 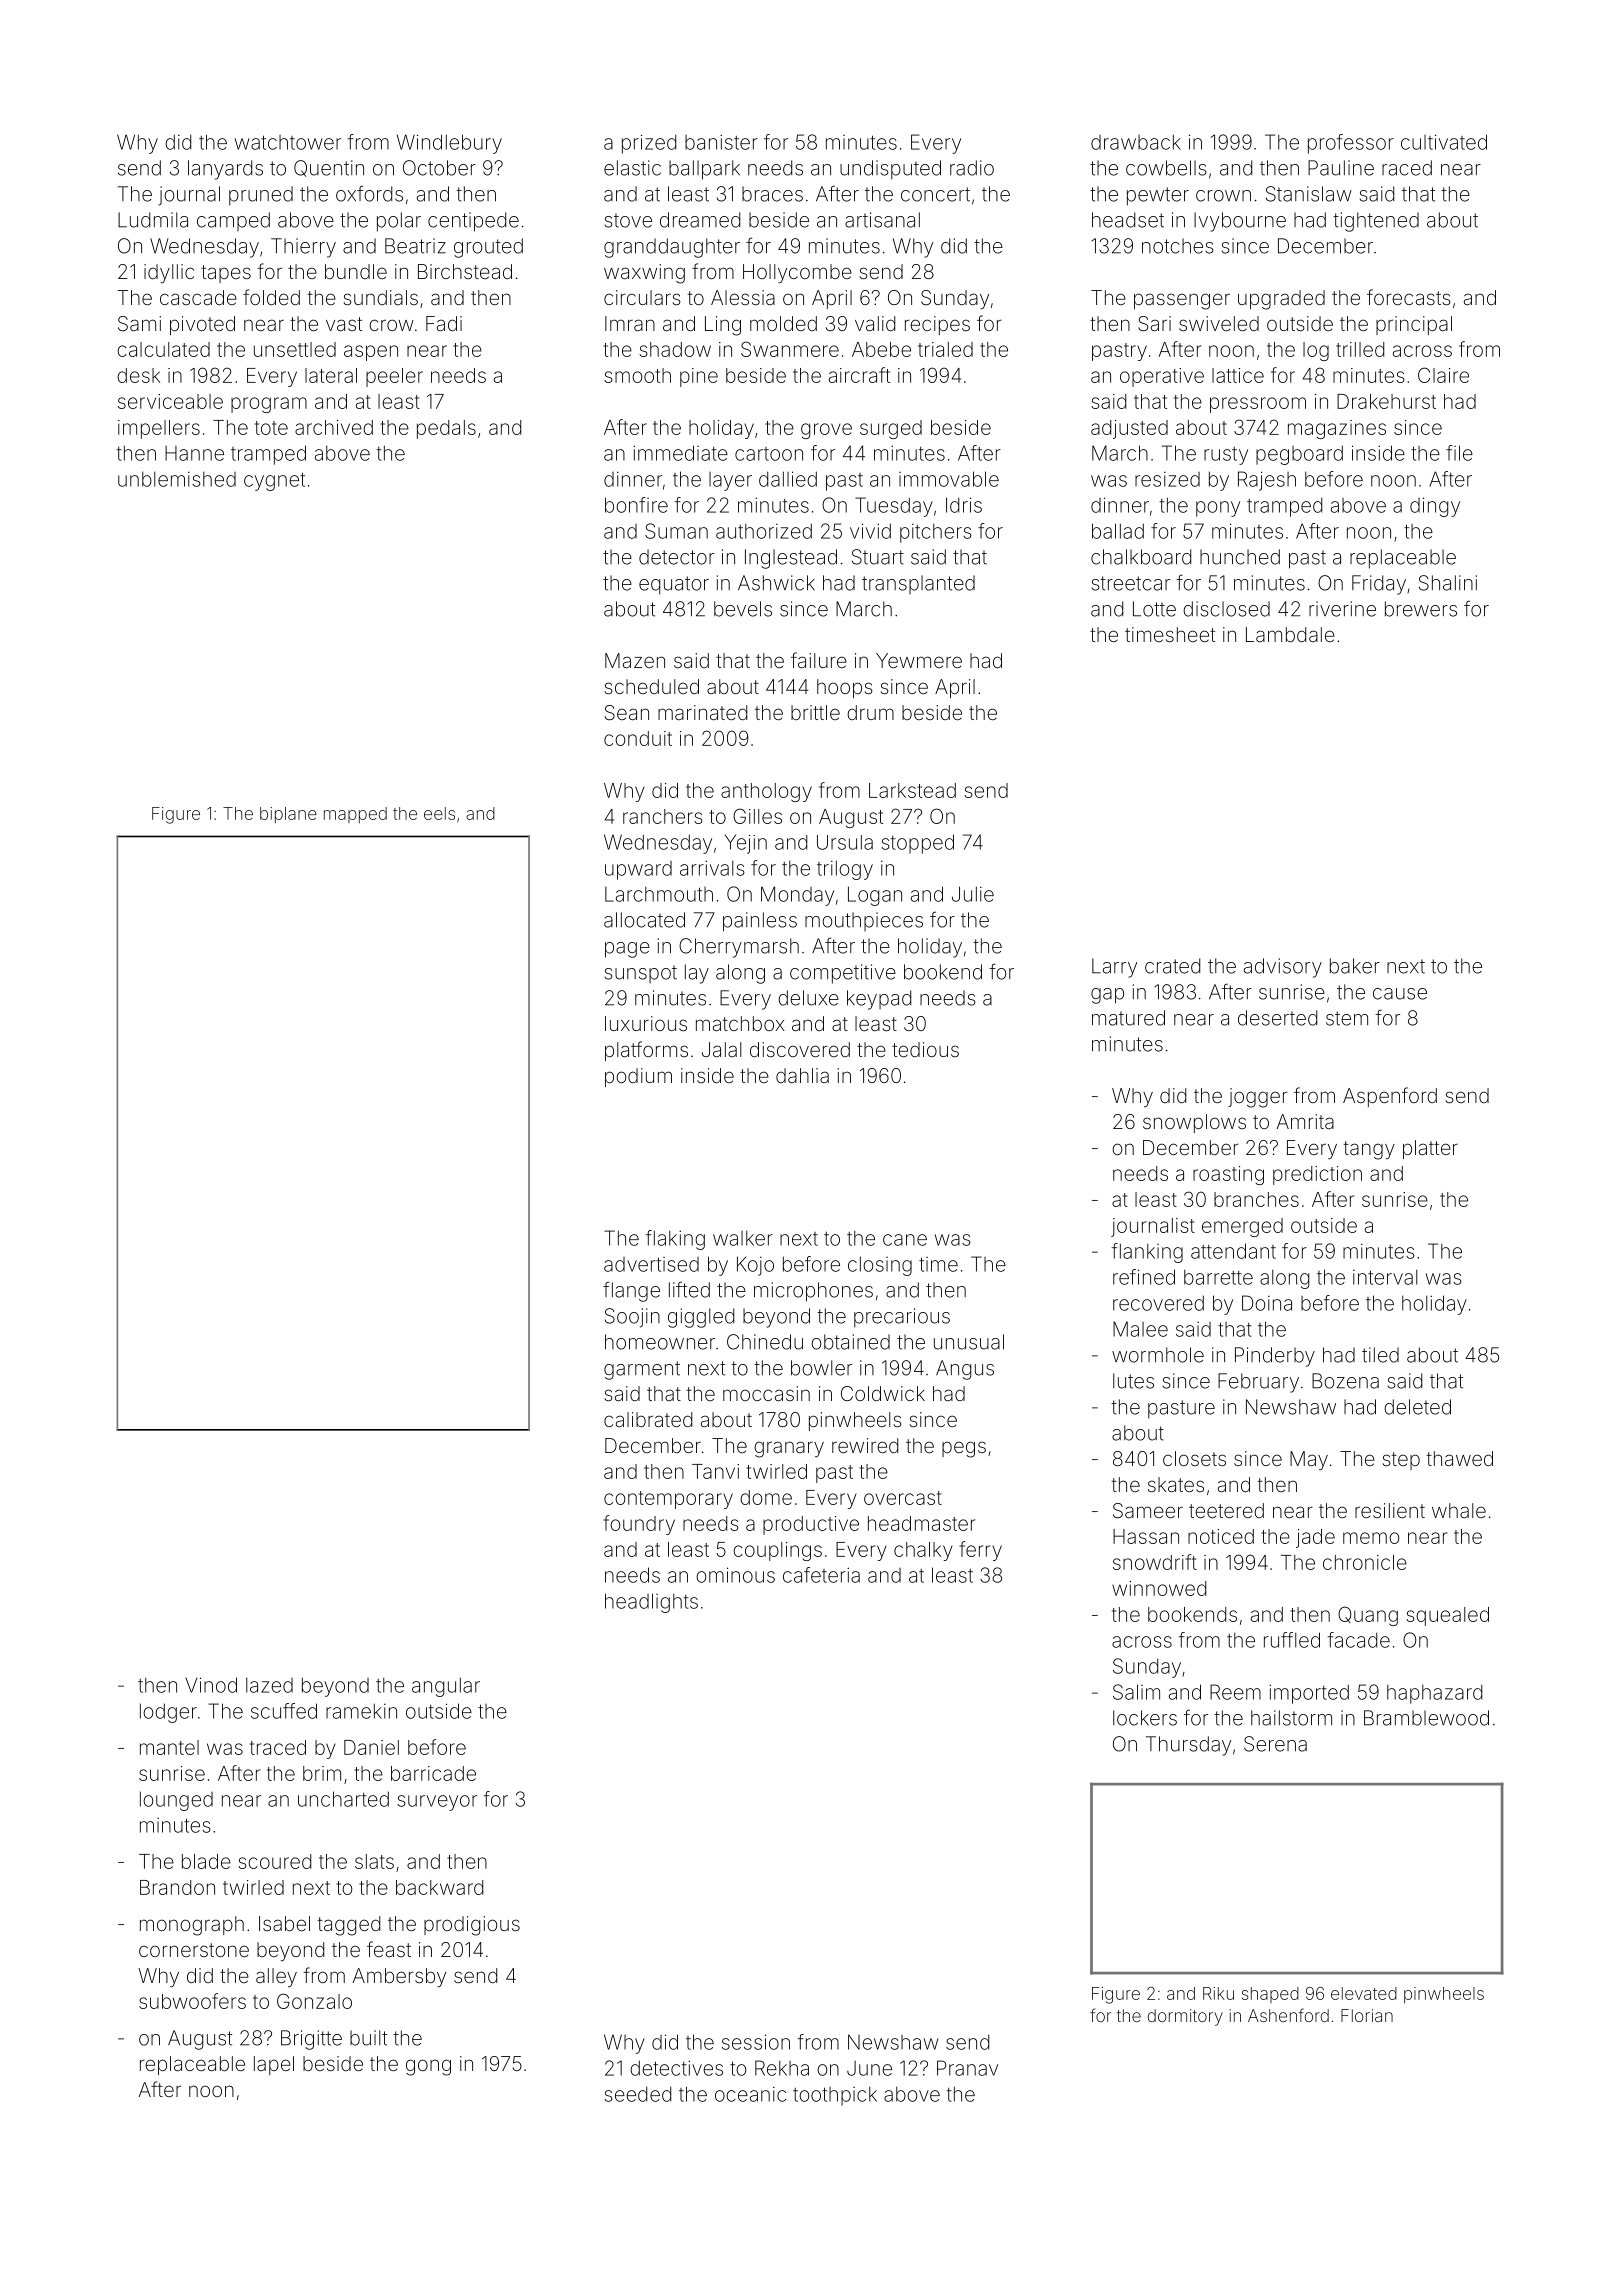 What do you see at coordinates (821, 1575) in the screenshot?
I see `cafeteria` at bounding box center [821, 1575].
